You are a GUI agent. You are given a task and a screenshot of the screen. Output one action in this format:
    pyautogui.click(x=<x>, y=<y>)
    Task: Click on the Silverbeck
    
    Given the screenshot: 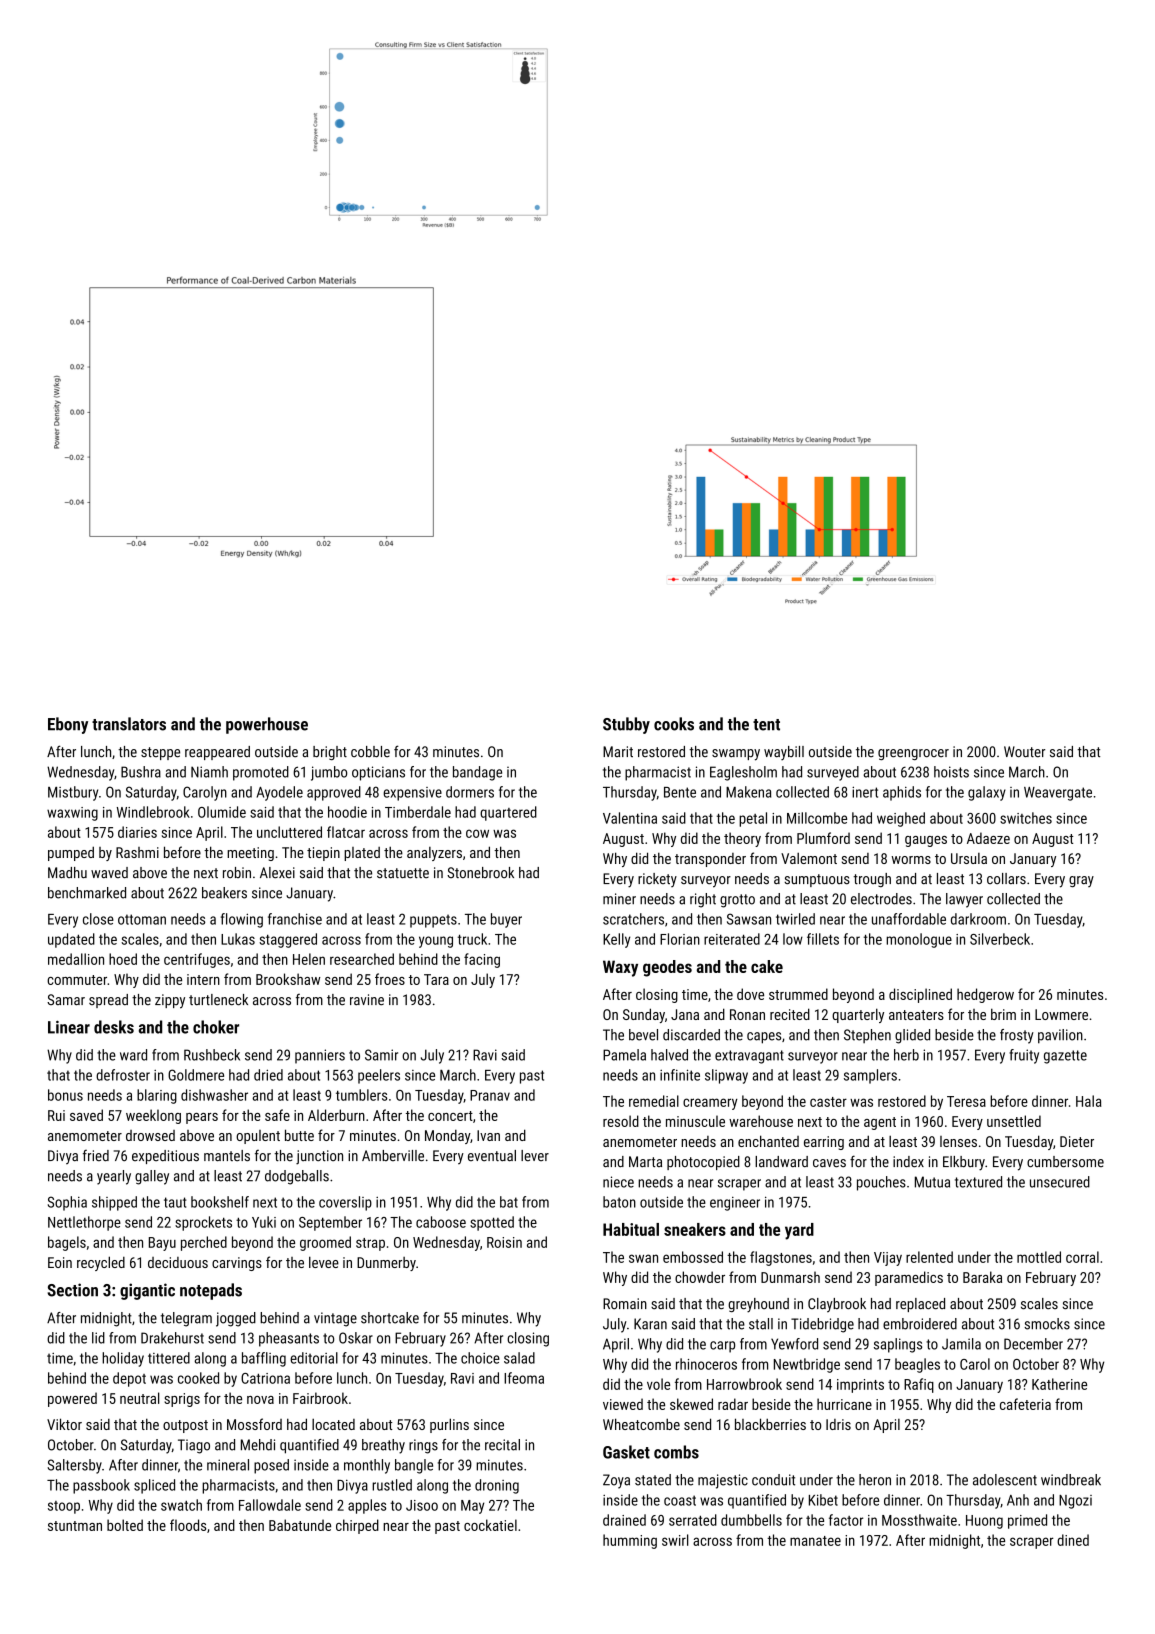 What is the action you would take?
    pyautogui.click(x=1000, y=939)
